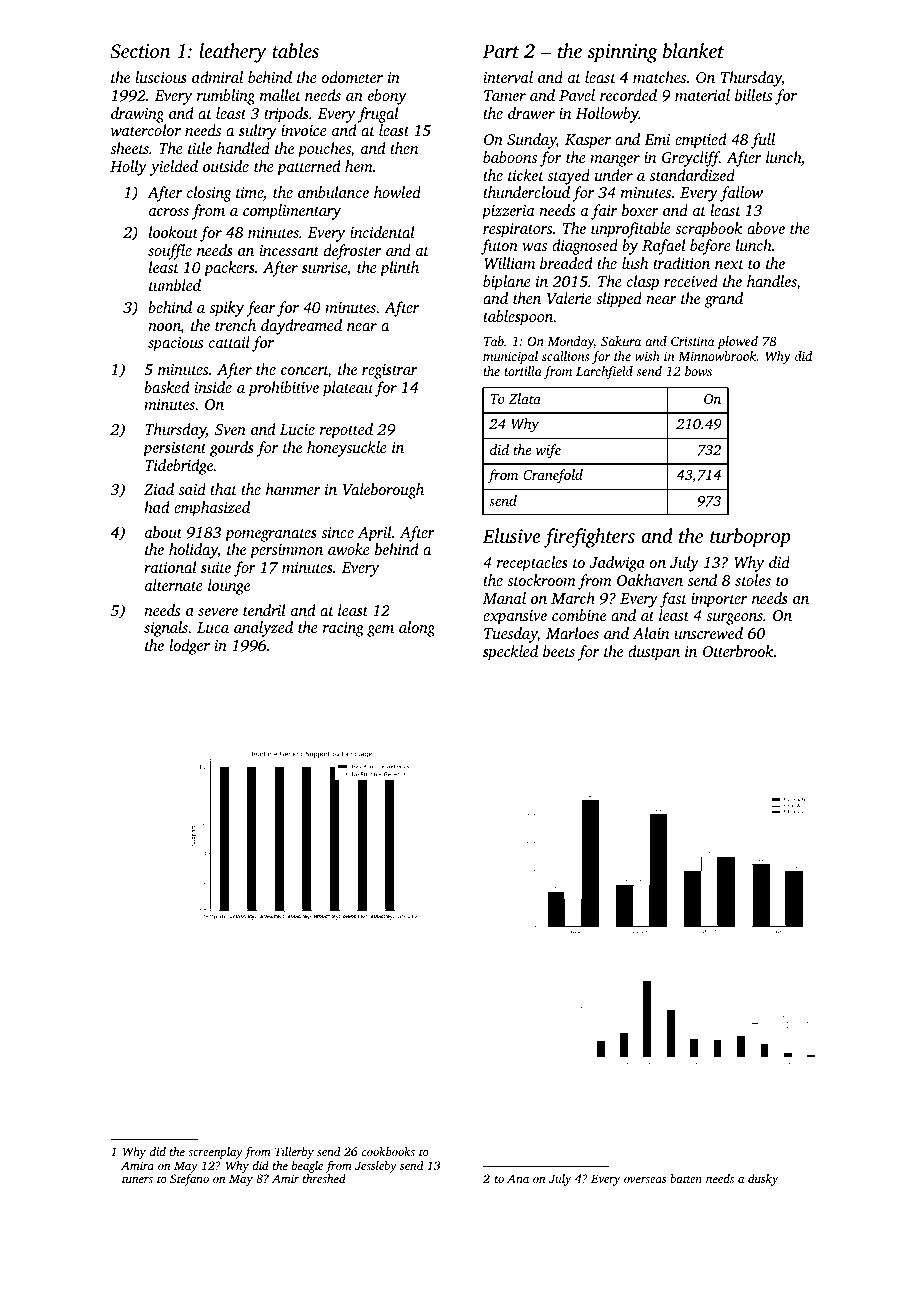 Image resolution: width=924 pixels, height=1308 pixels. I want to click on Cristina, so click(693, 341).
